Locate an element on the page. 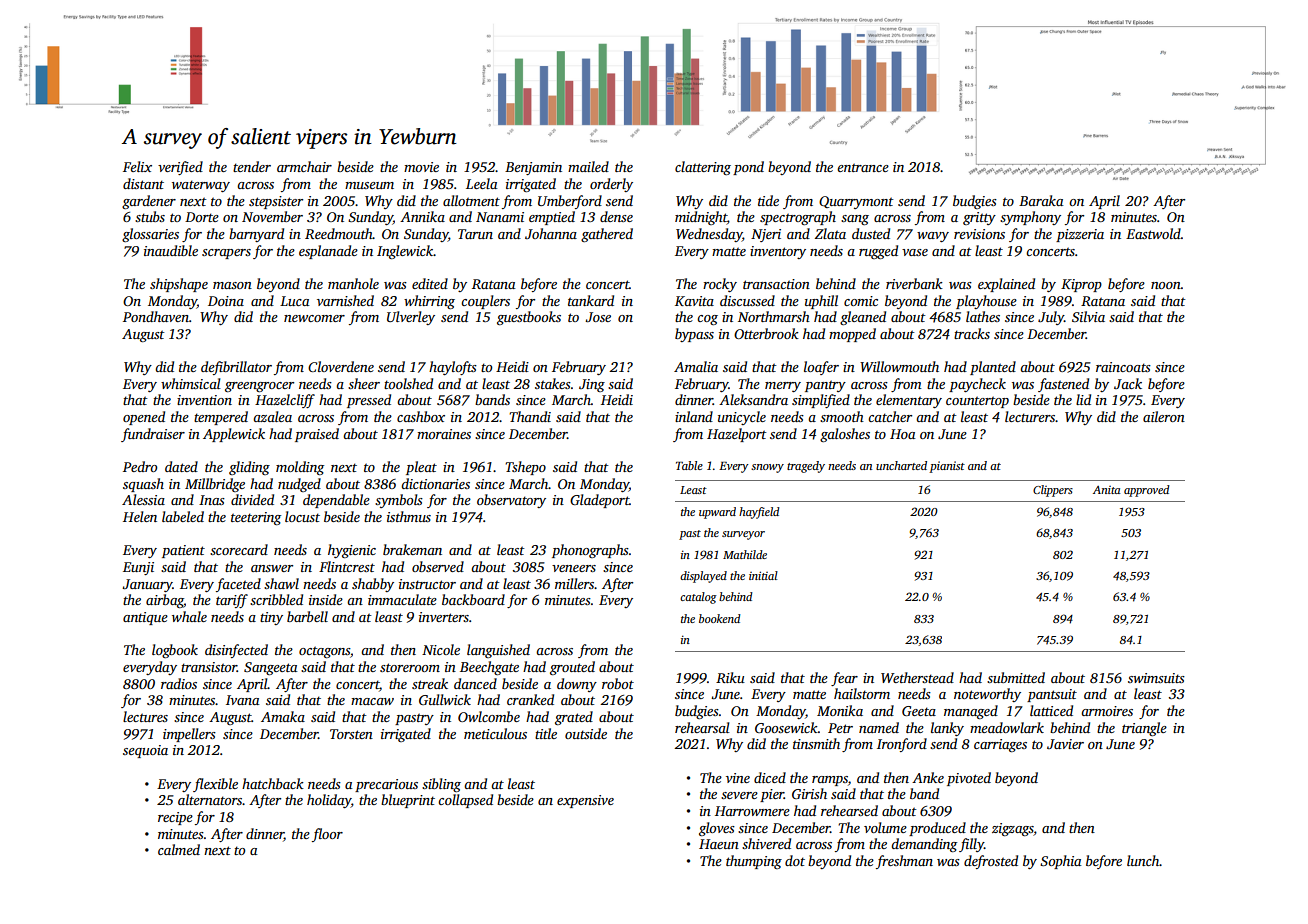 The height and width of the document is (924, 1308). brakeman is located at coordinates (412, 549).
